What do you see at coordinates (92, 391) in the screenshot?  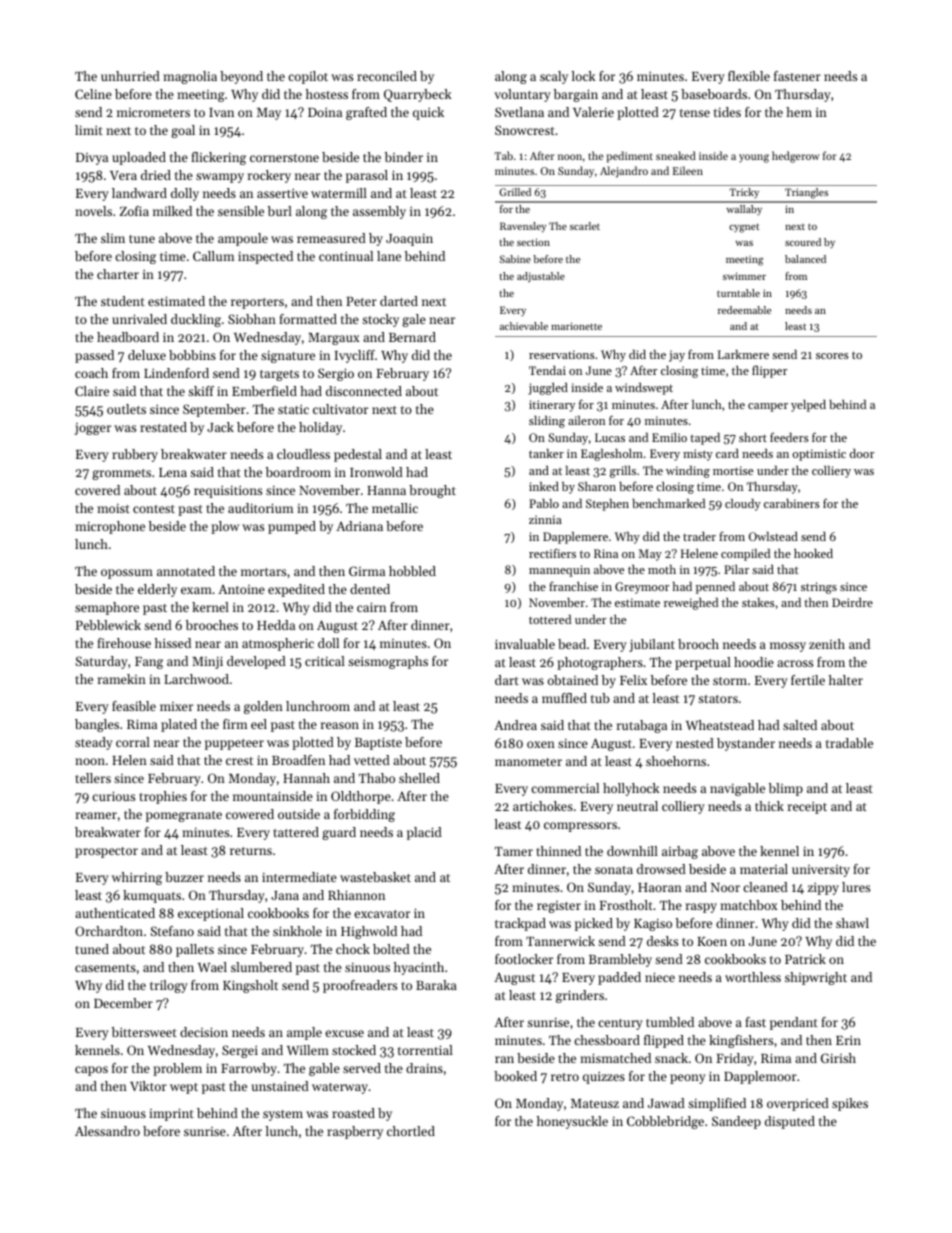 I see `Claire` at bounding box center [92, 391].
